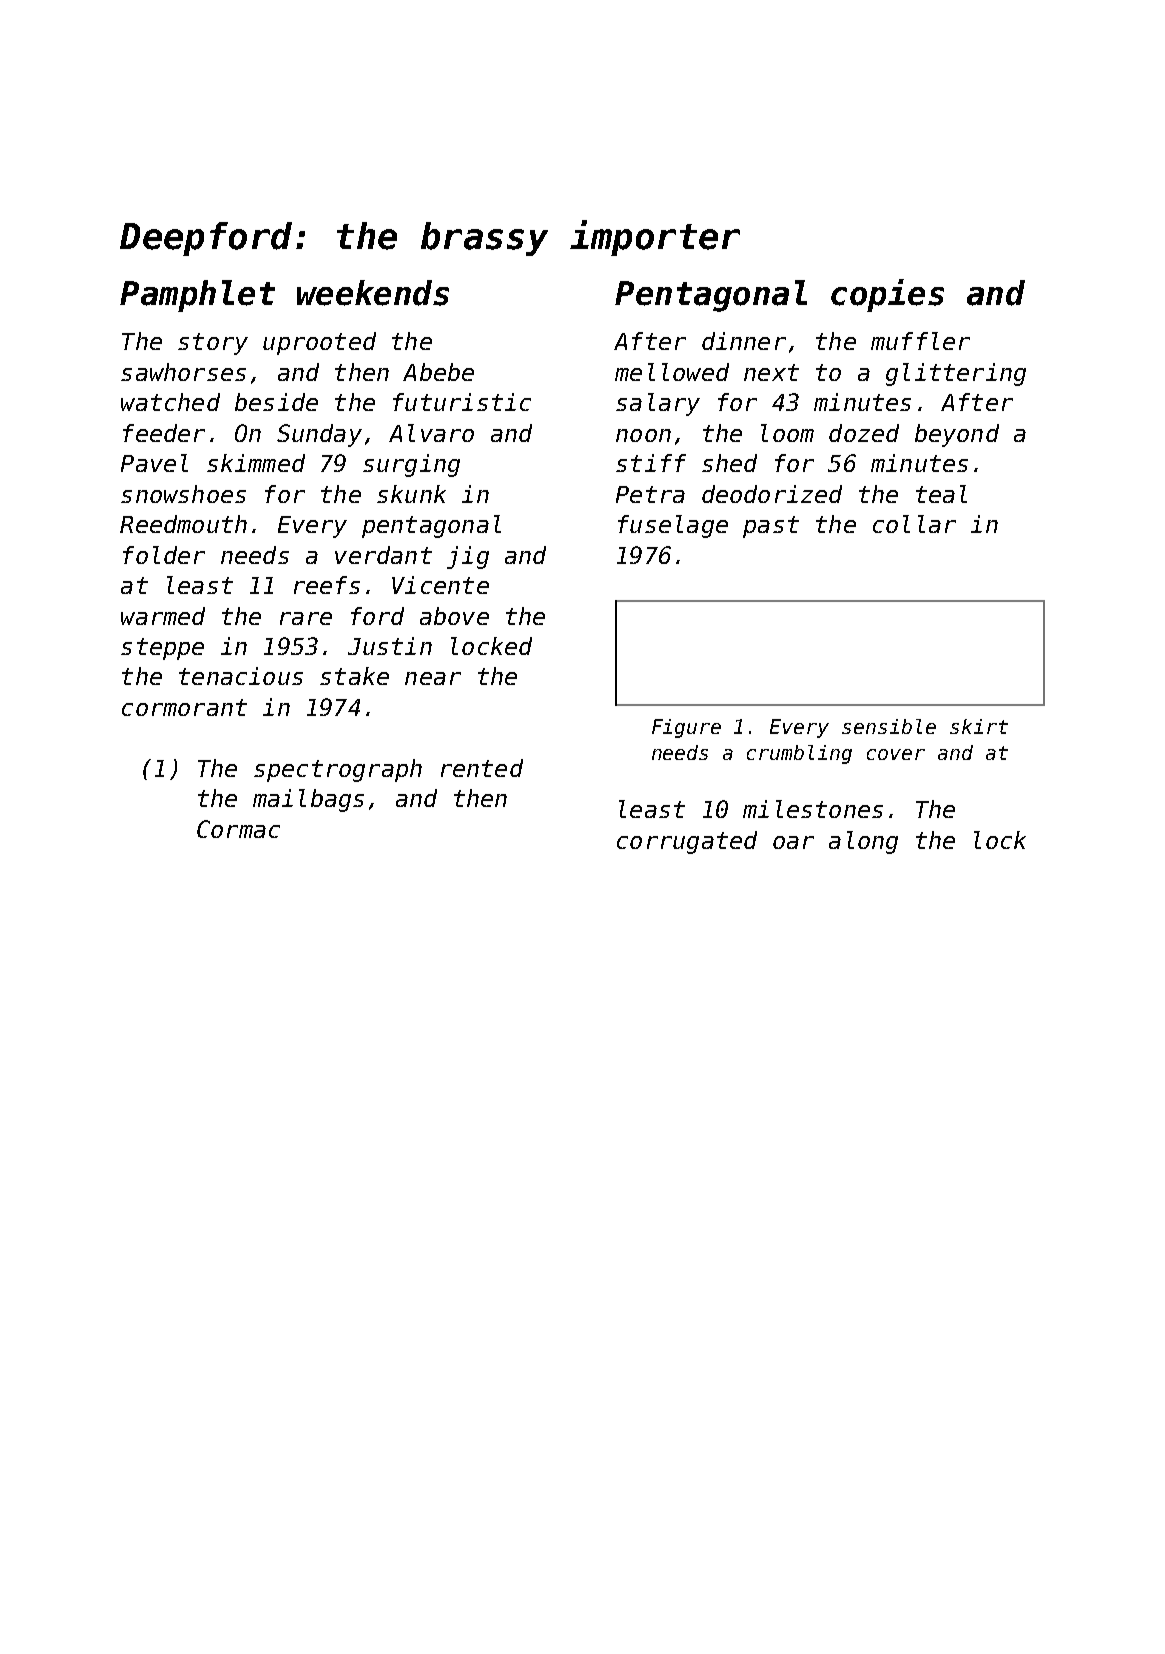  Describe the element at coordinates (896, 754) in the image. I see `cover` at that location.
